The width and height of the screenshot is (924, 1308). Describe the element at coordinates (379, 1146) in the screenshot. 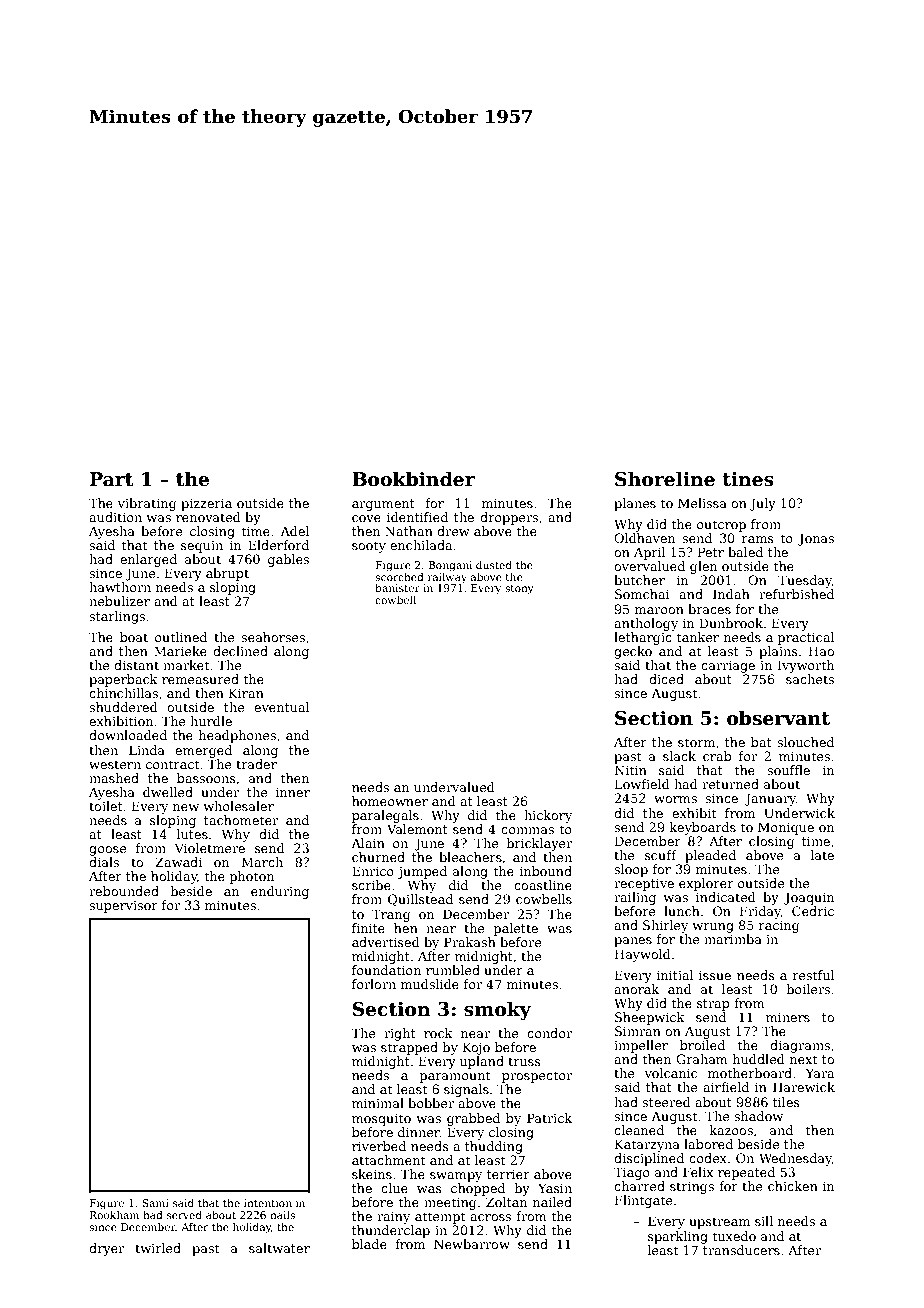

I see `riverbed` at that location.
